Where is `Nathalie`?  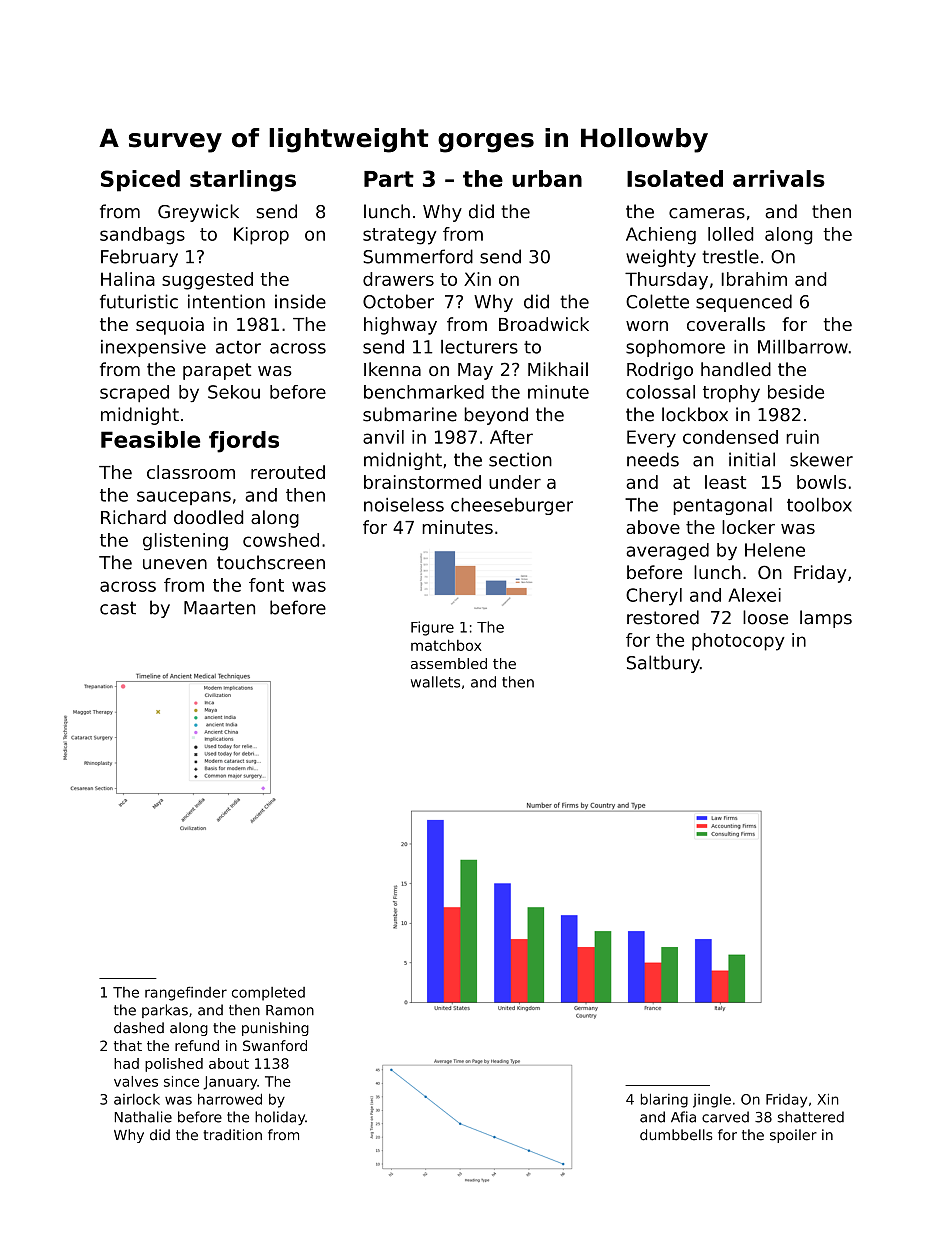 Nathalie is located at coordinates (143, 1117).
